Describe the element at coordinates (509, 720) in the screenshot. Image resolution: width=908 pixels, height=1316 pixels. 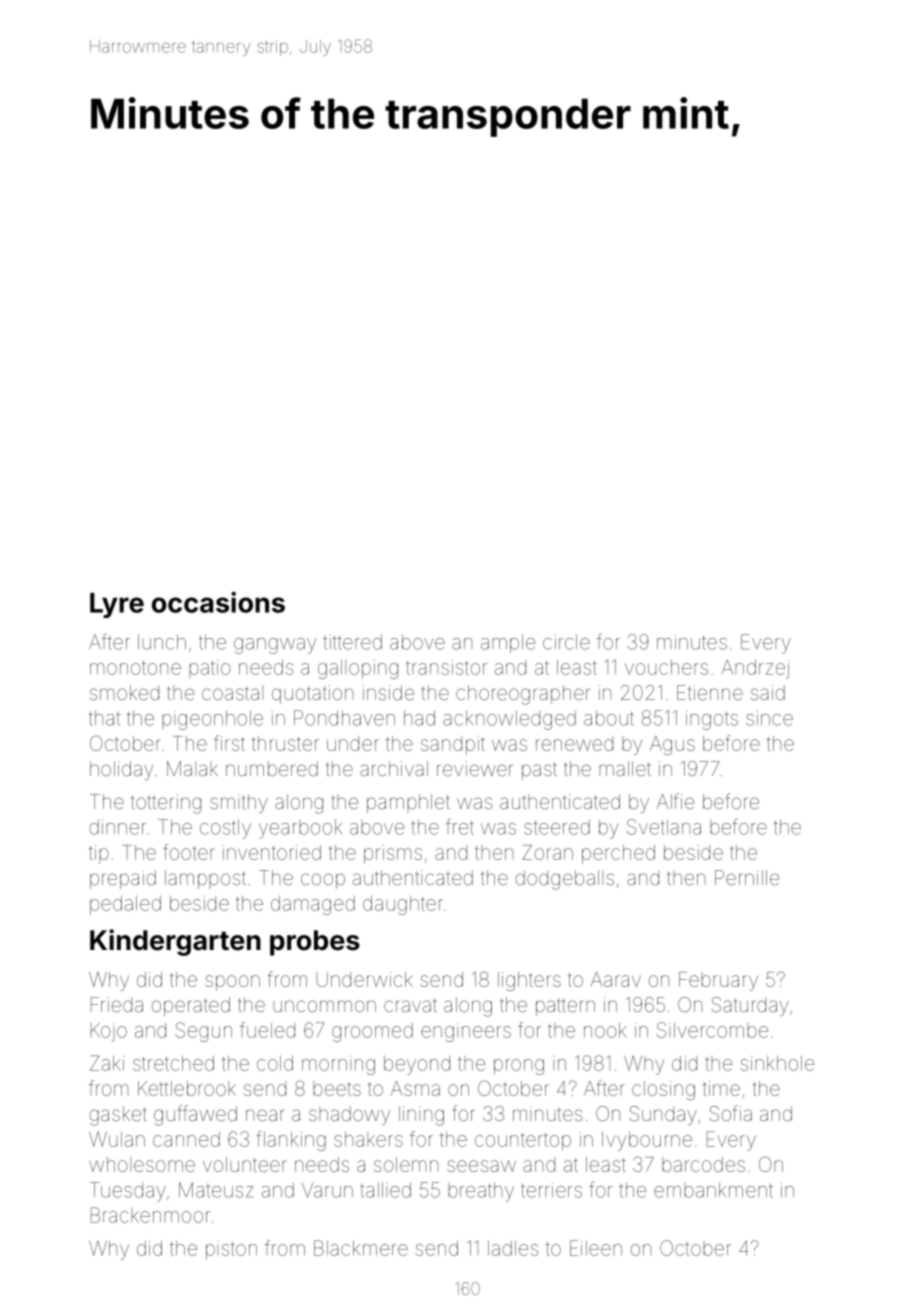
I see `acknowledged` at that location.
